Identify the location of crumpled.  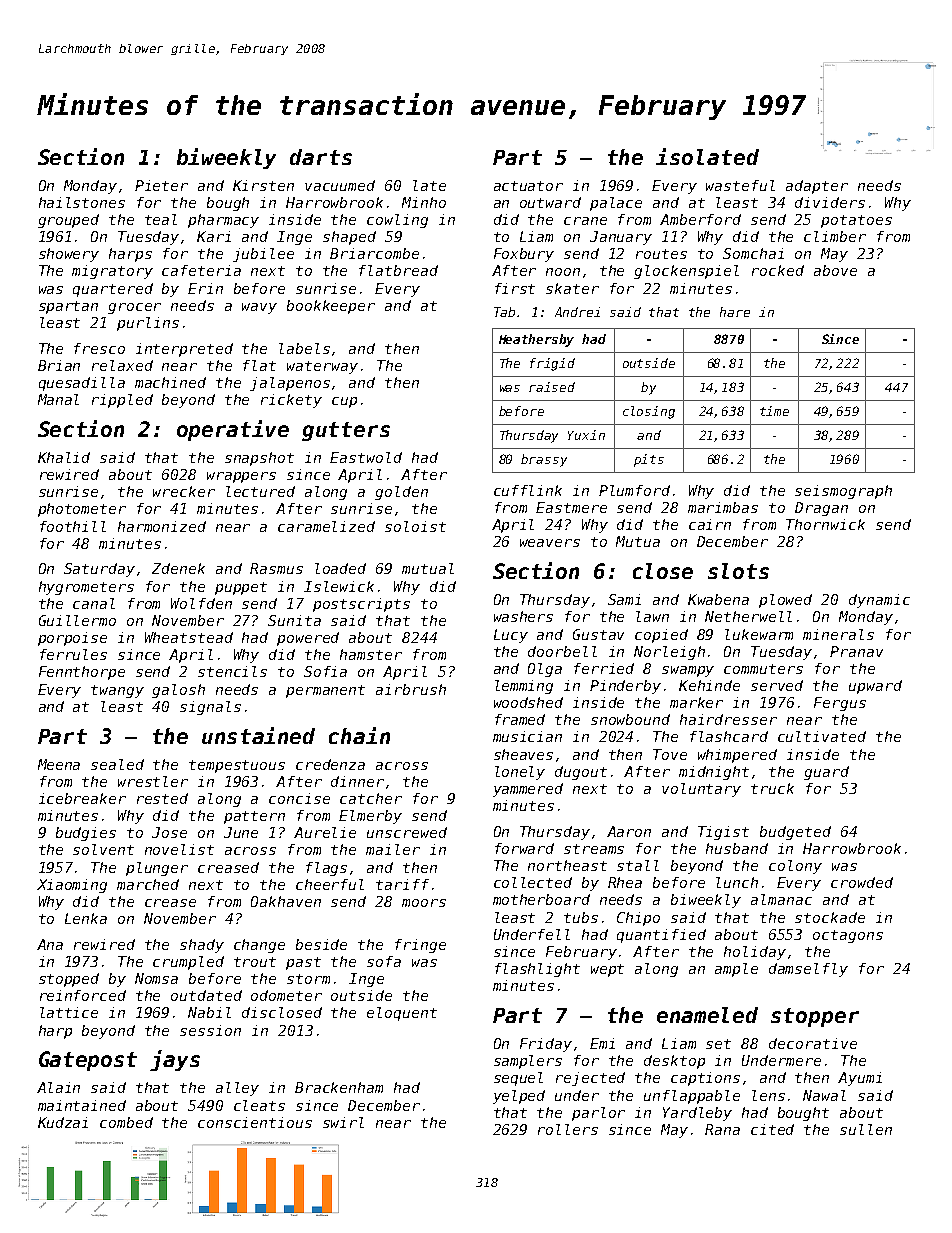
(188, 963).
